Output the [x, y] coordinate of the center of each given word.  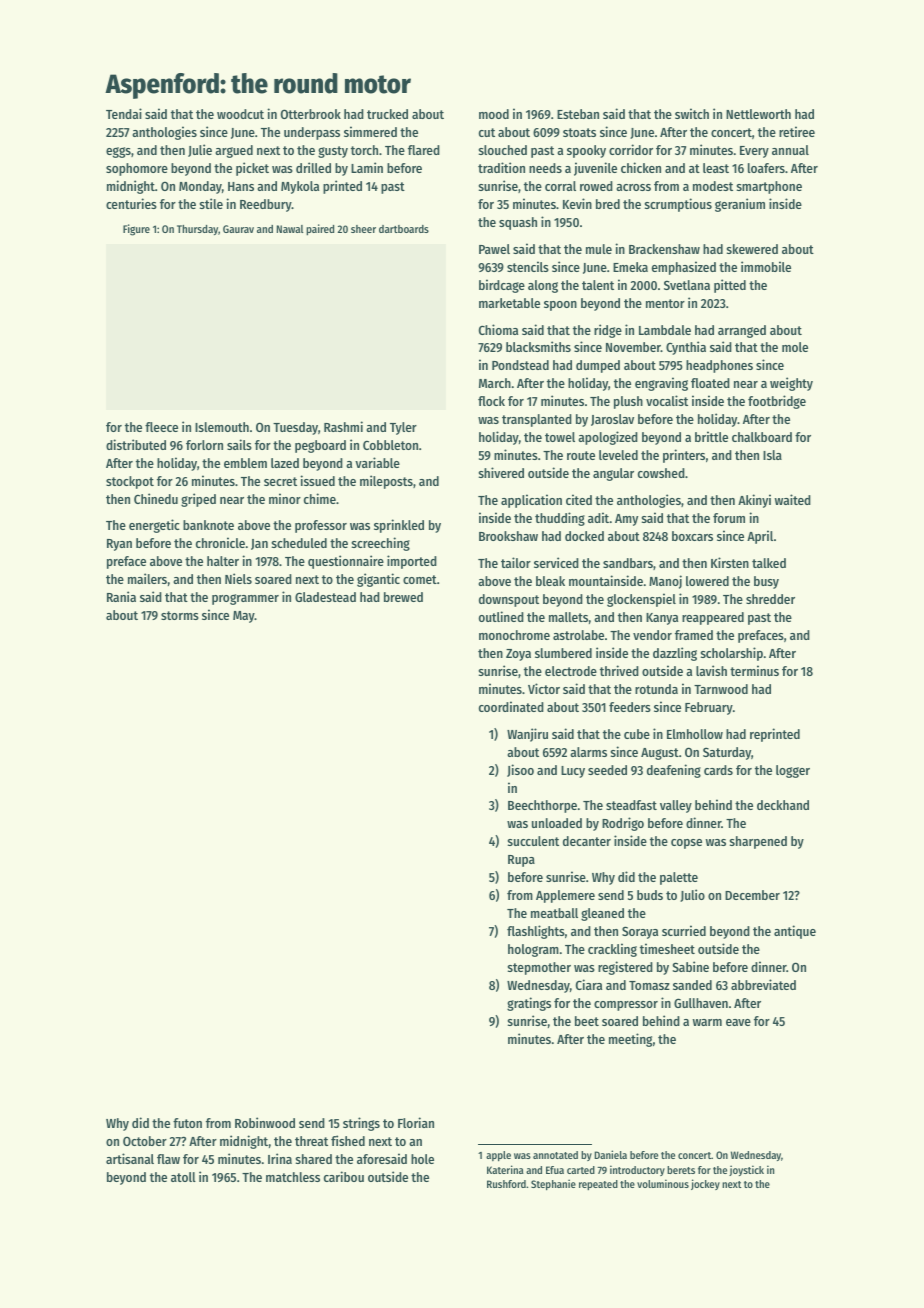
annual [790, 150]
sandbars [628, 563]
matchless [293, 1177]
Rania [121, 596]
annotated [555, 1155]
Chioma [498, 329]
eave [738, 1022]
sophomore [137, 169]
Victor [544, 688]
